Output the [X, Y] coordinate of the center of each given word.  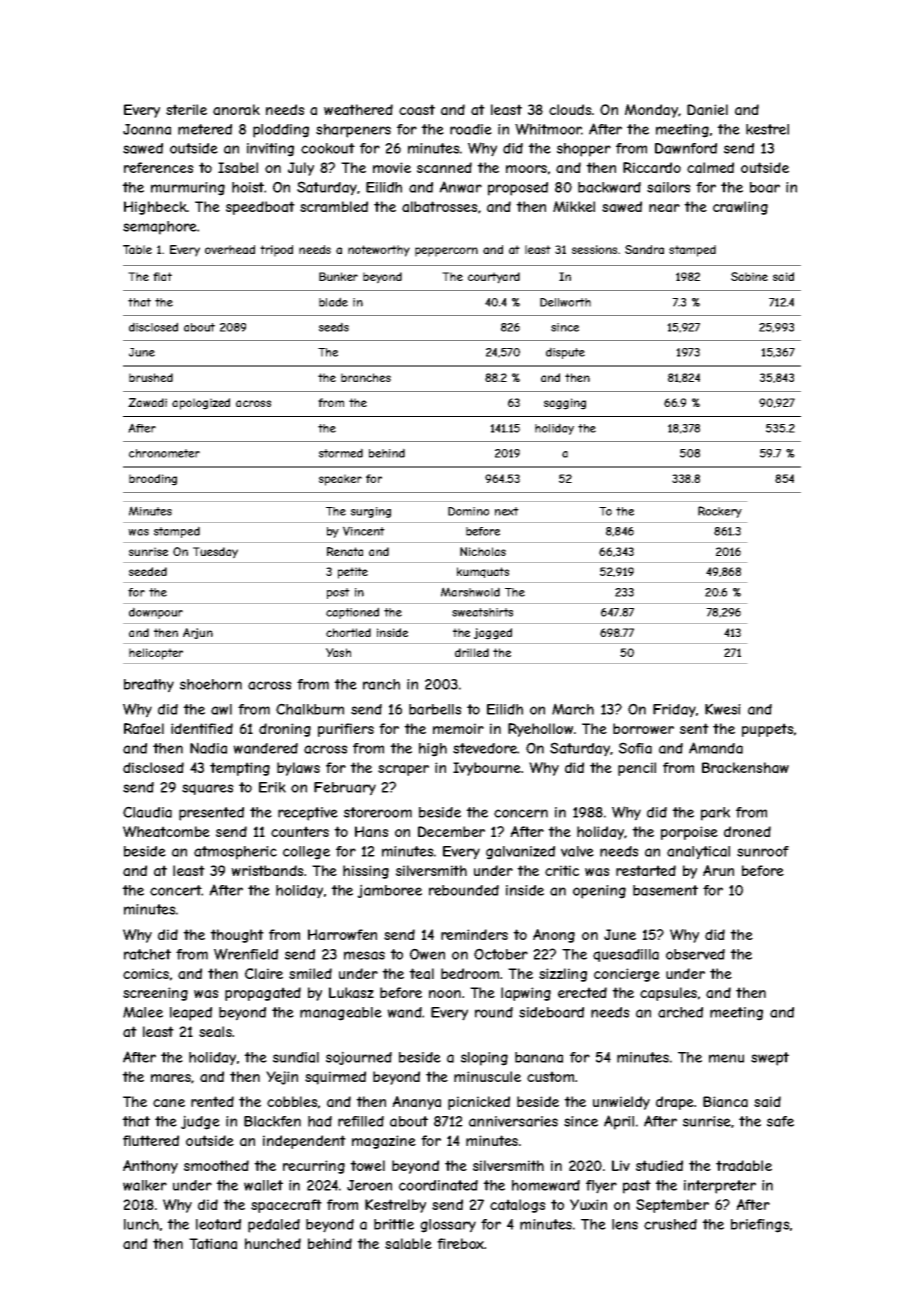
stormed [341, 453]
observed [695, 954]
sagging [565, 404]
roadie [471, 129]
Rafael [144, 729]
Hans [372, 832]
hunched [273, 1243]
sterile [186, 109]
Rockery [720, 512]
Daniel [707, 110]
